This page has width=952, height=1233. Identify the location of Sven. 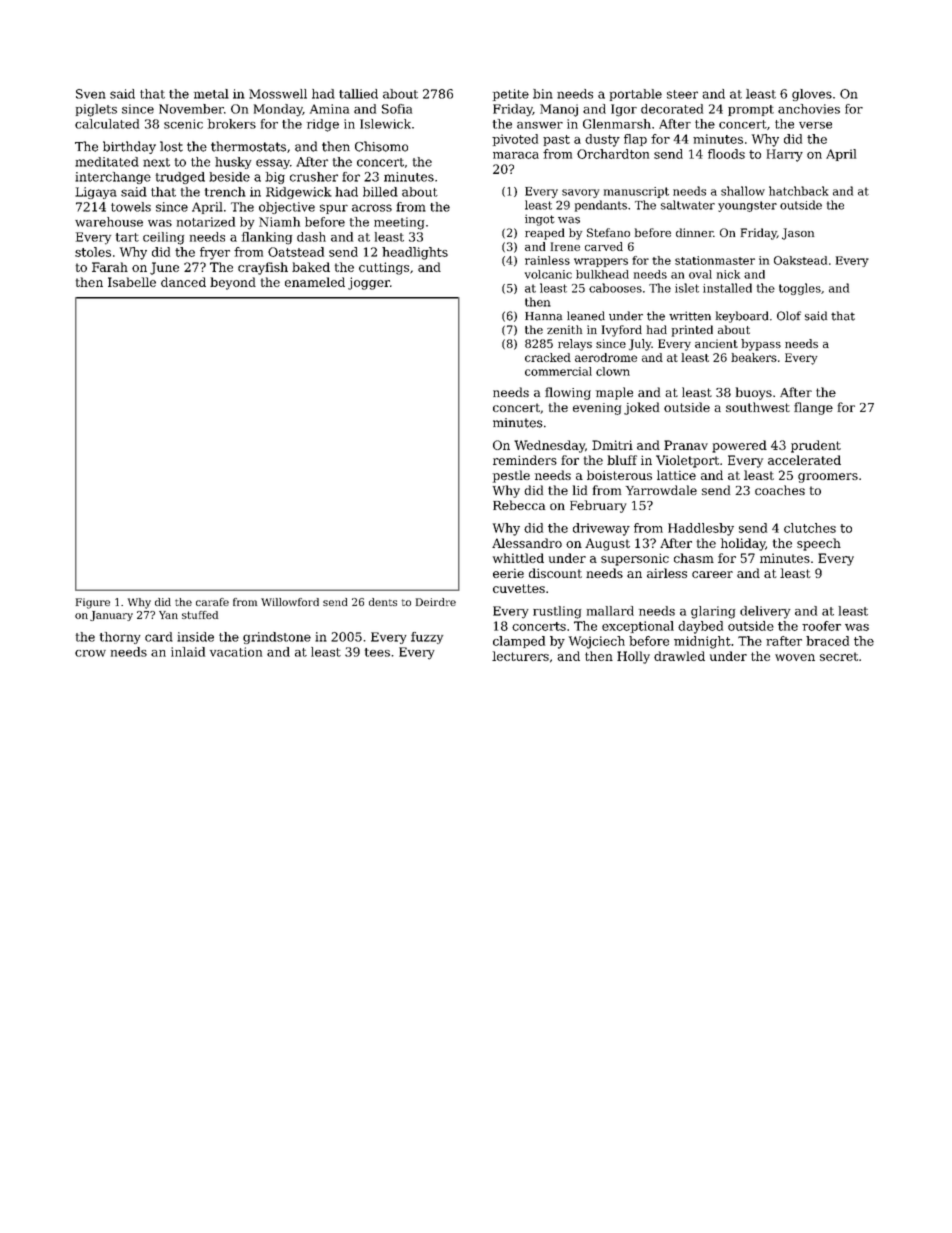
(91, 94).
